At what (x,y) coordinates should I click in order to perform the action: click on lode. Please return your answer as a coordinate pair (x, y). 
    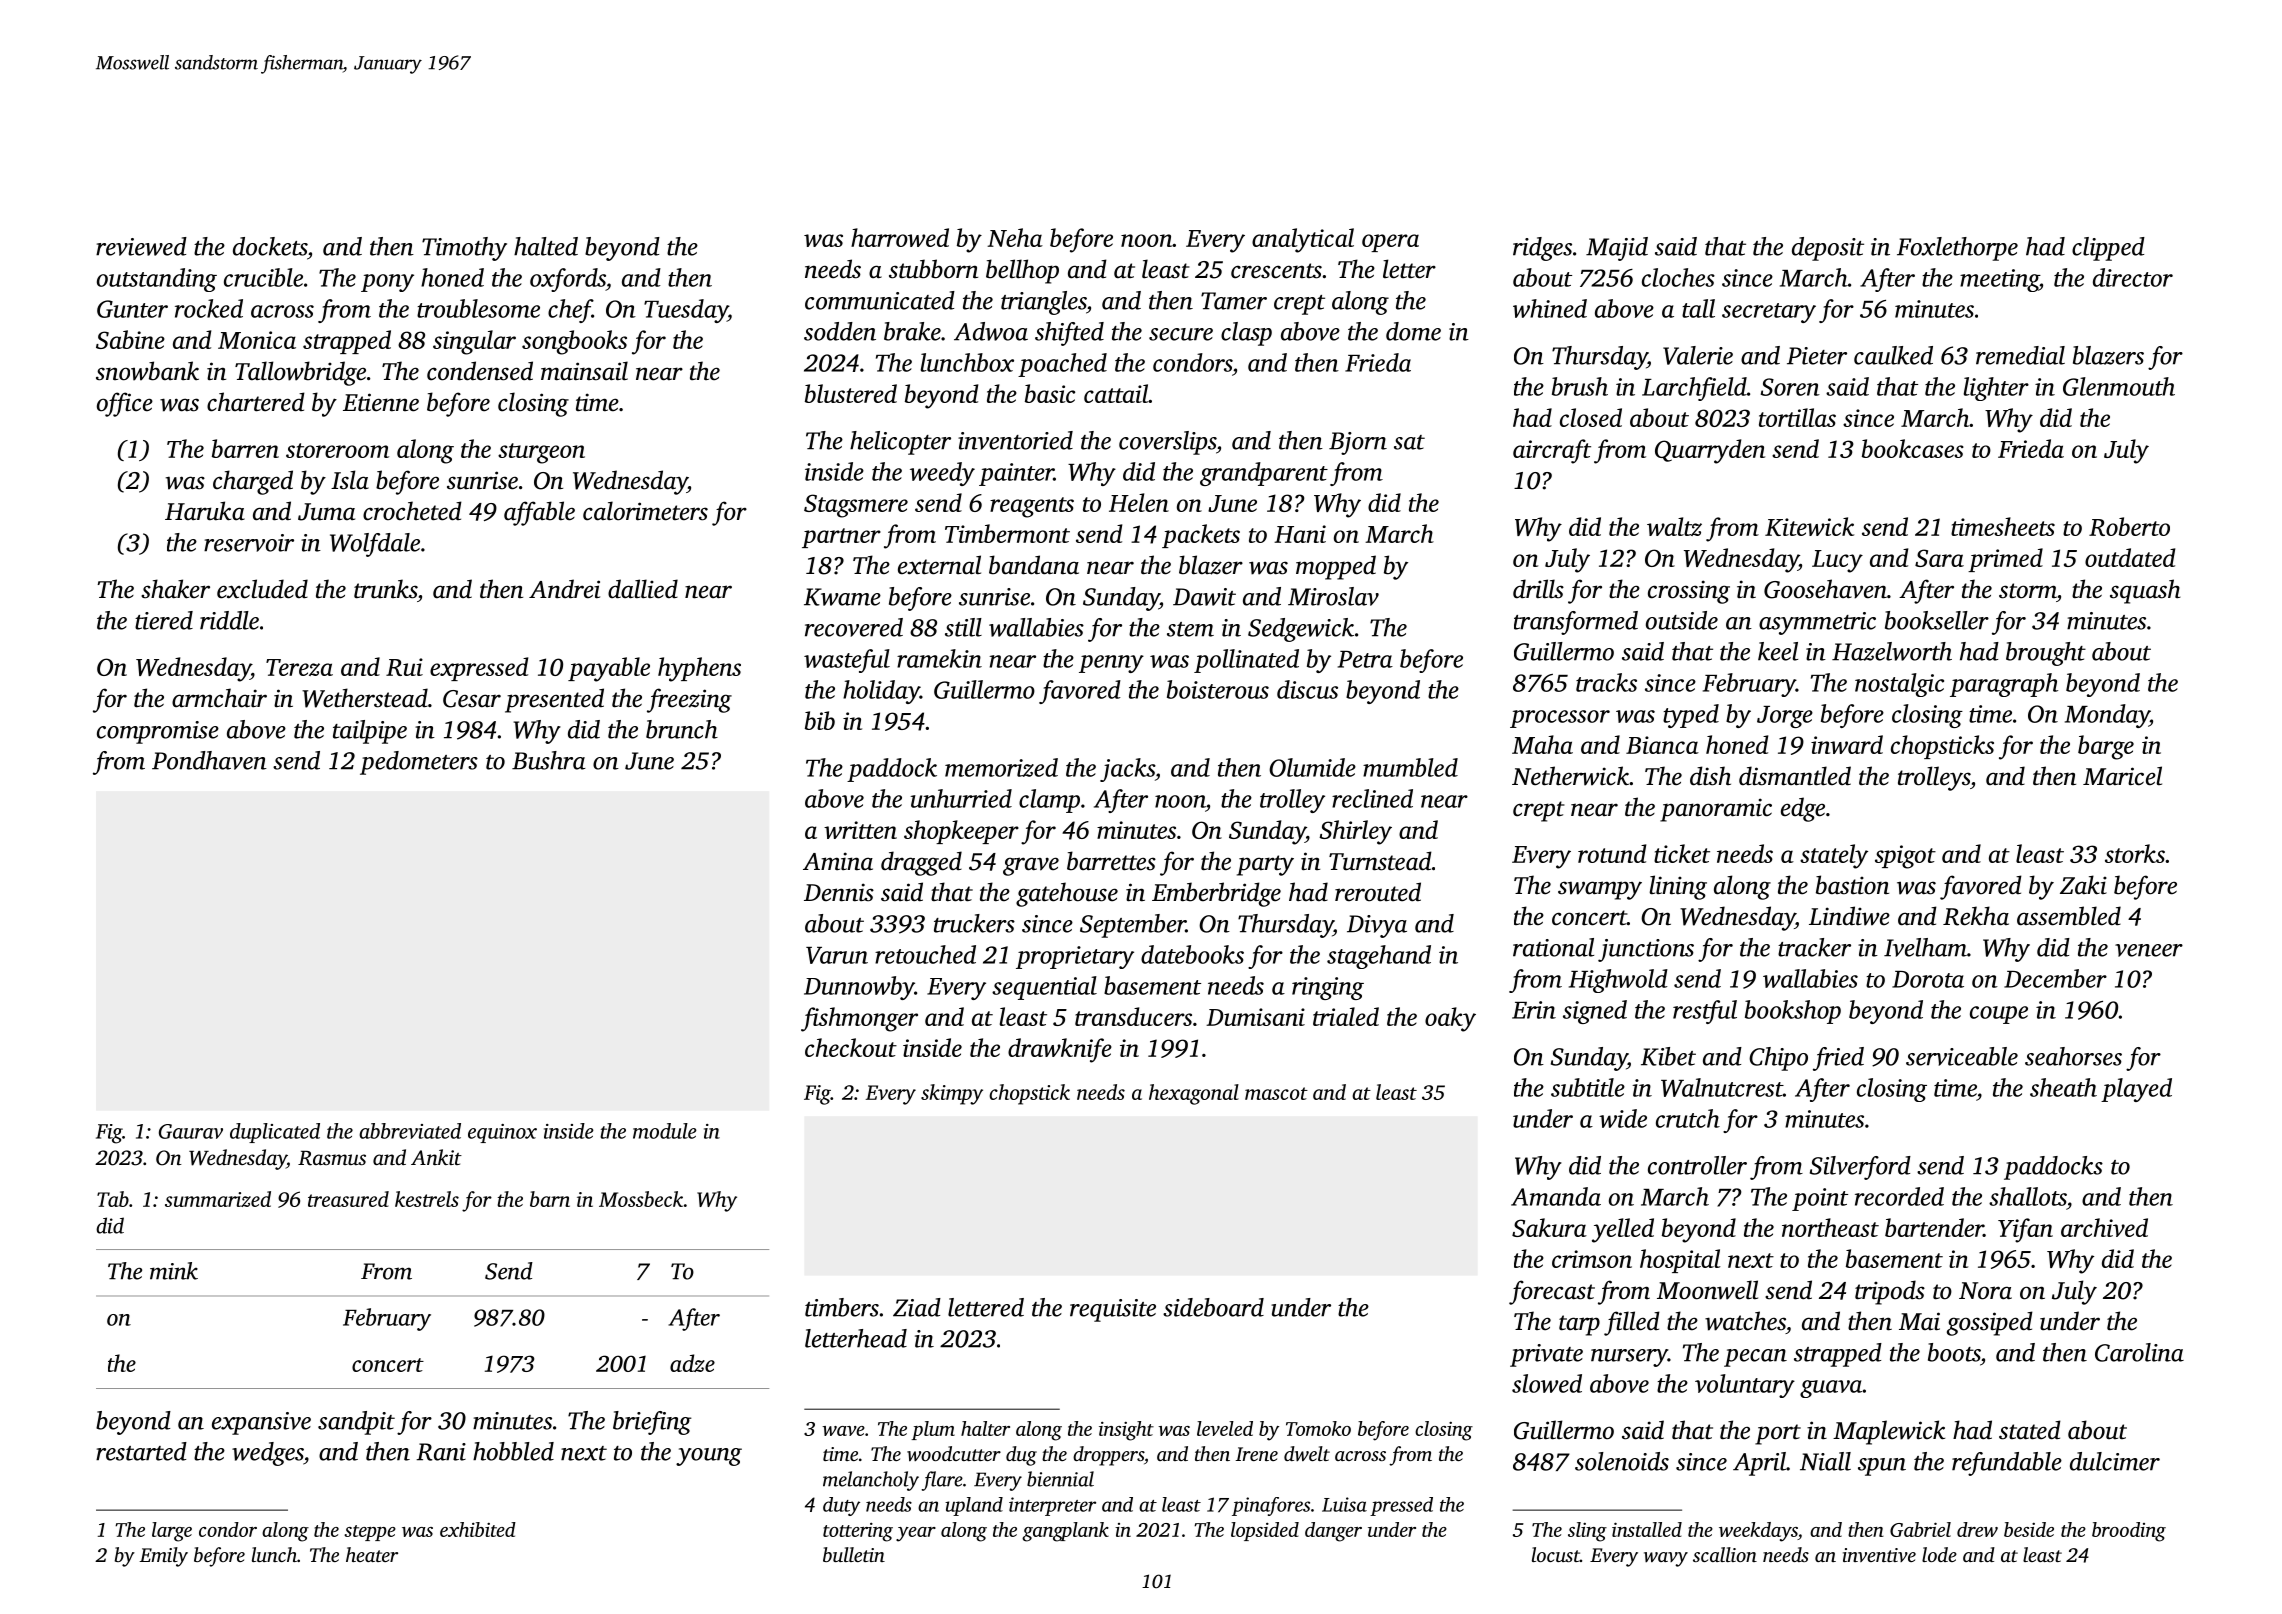
    Looking at the image, I should click on (1939, 1554).
